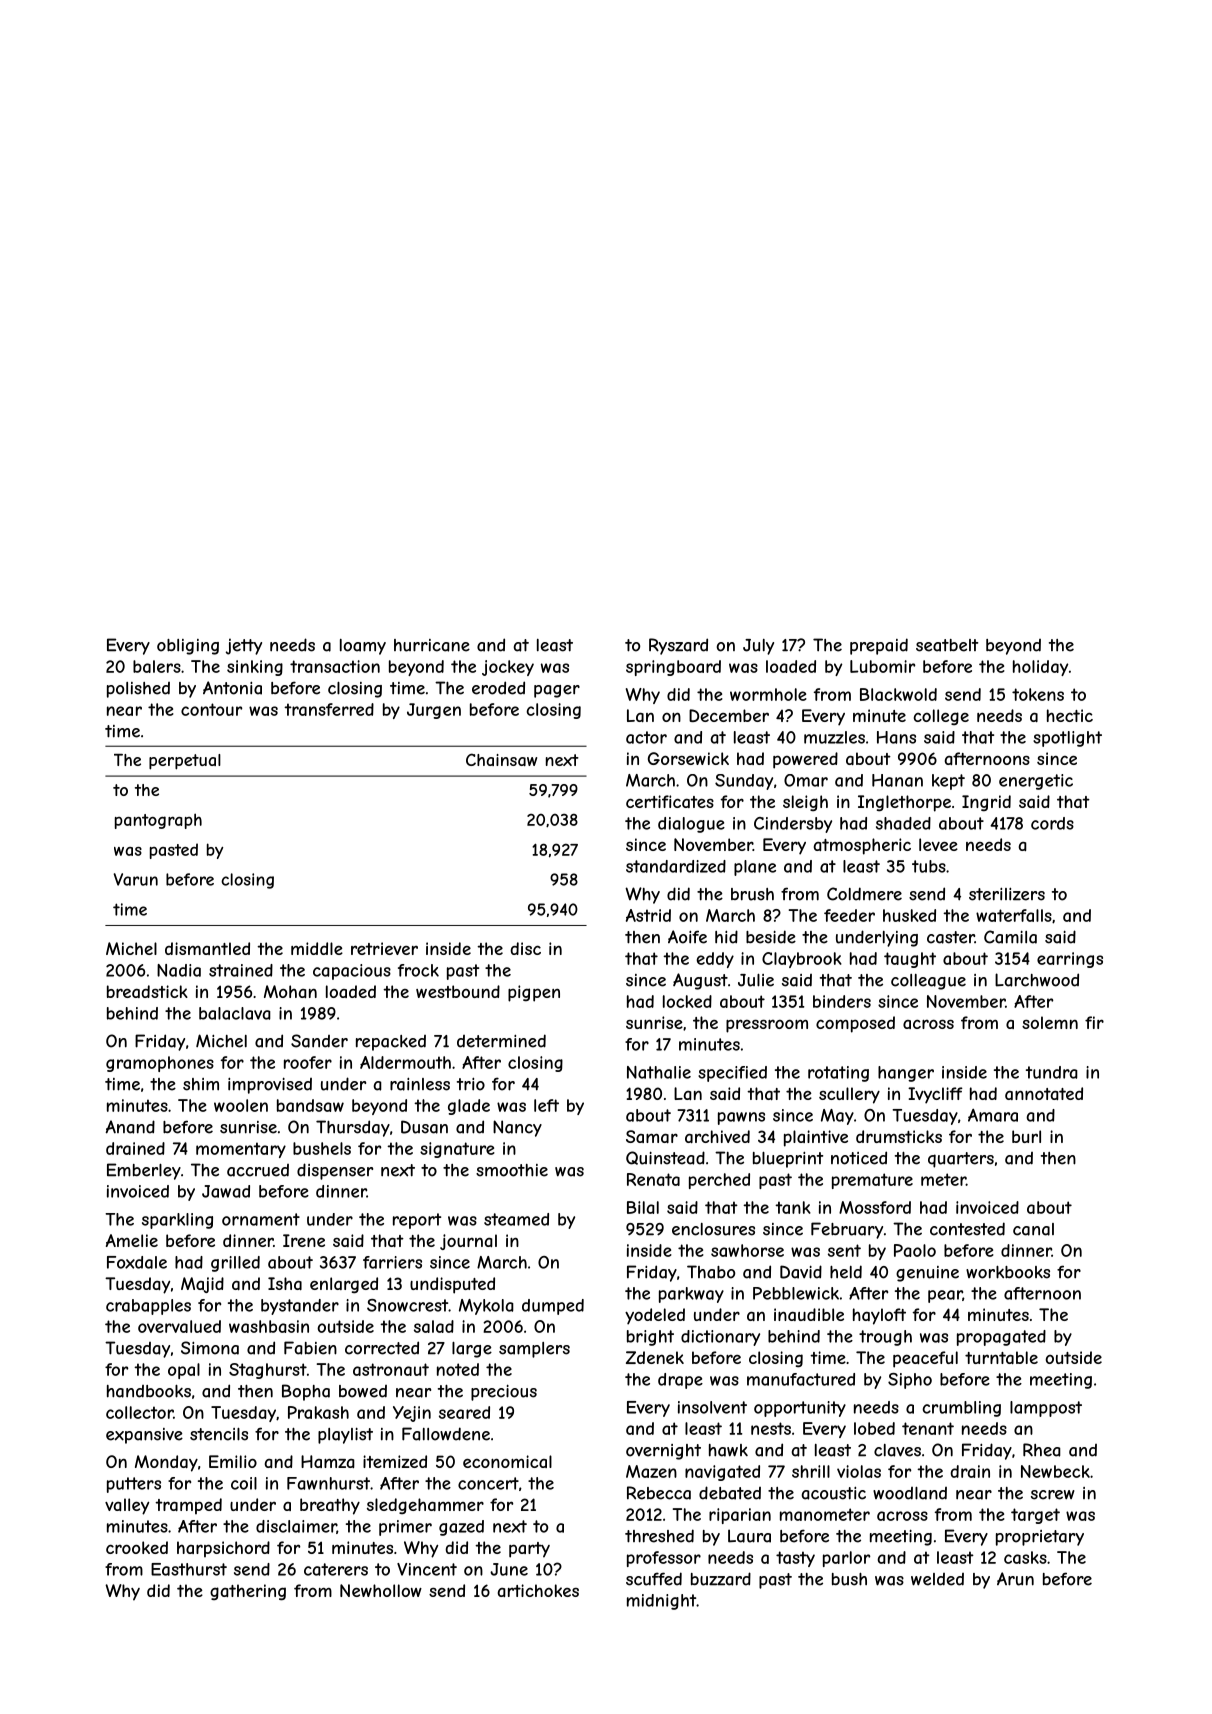  Describe the element at coordinates (855, 1024) in the document. I see `composed` at that location.
